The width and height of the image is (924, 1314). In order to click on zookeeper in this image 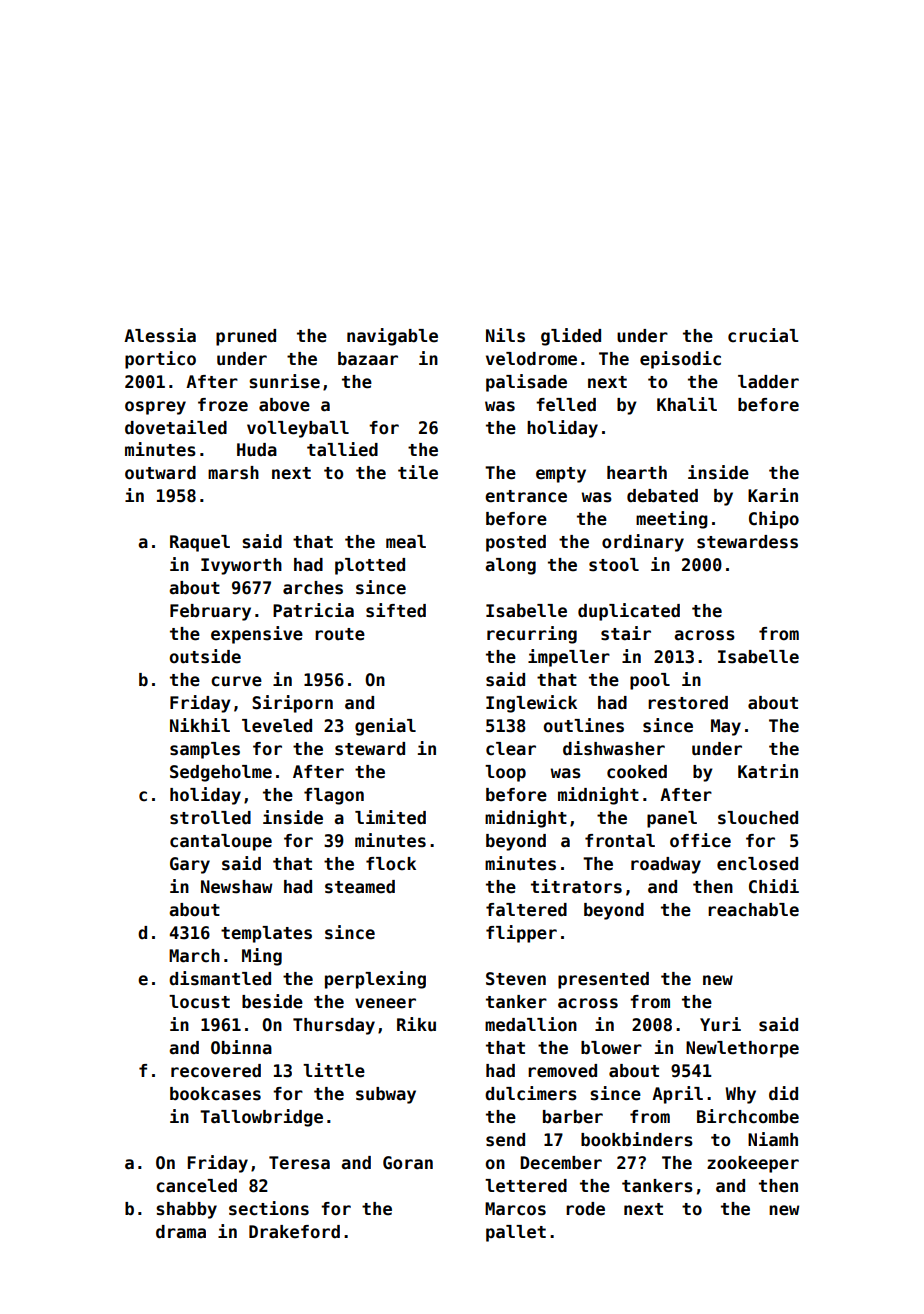, I will do `click(753, 1164)`.
